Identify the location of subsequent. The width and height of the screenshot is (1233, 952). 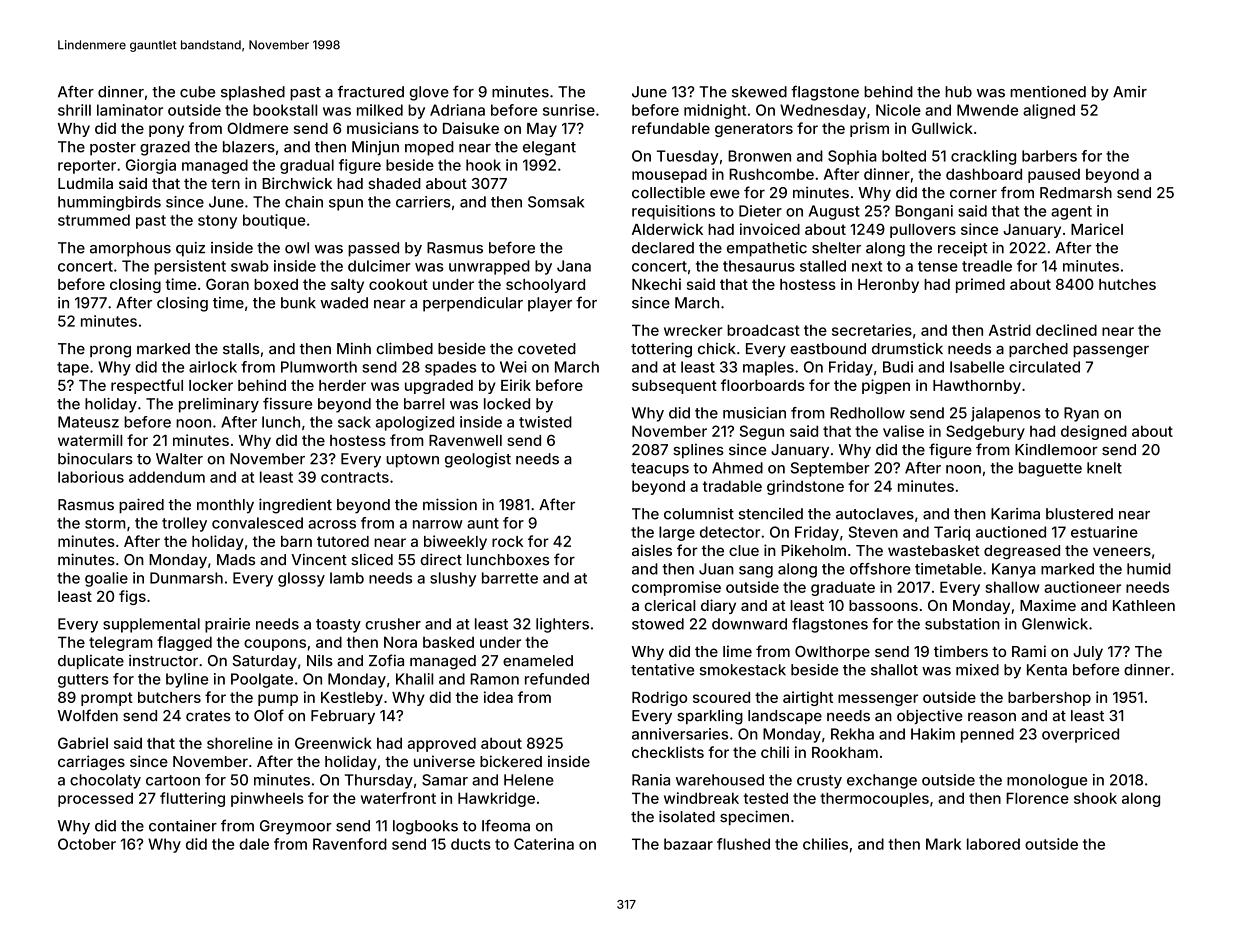
(674, 387).
